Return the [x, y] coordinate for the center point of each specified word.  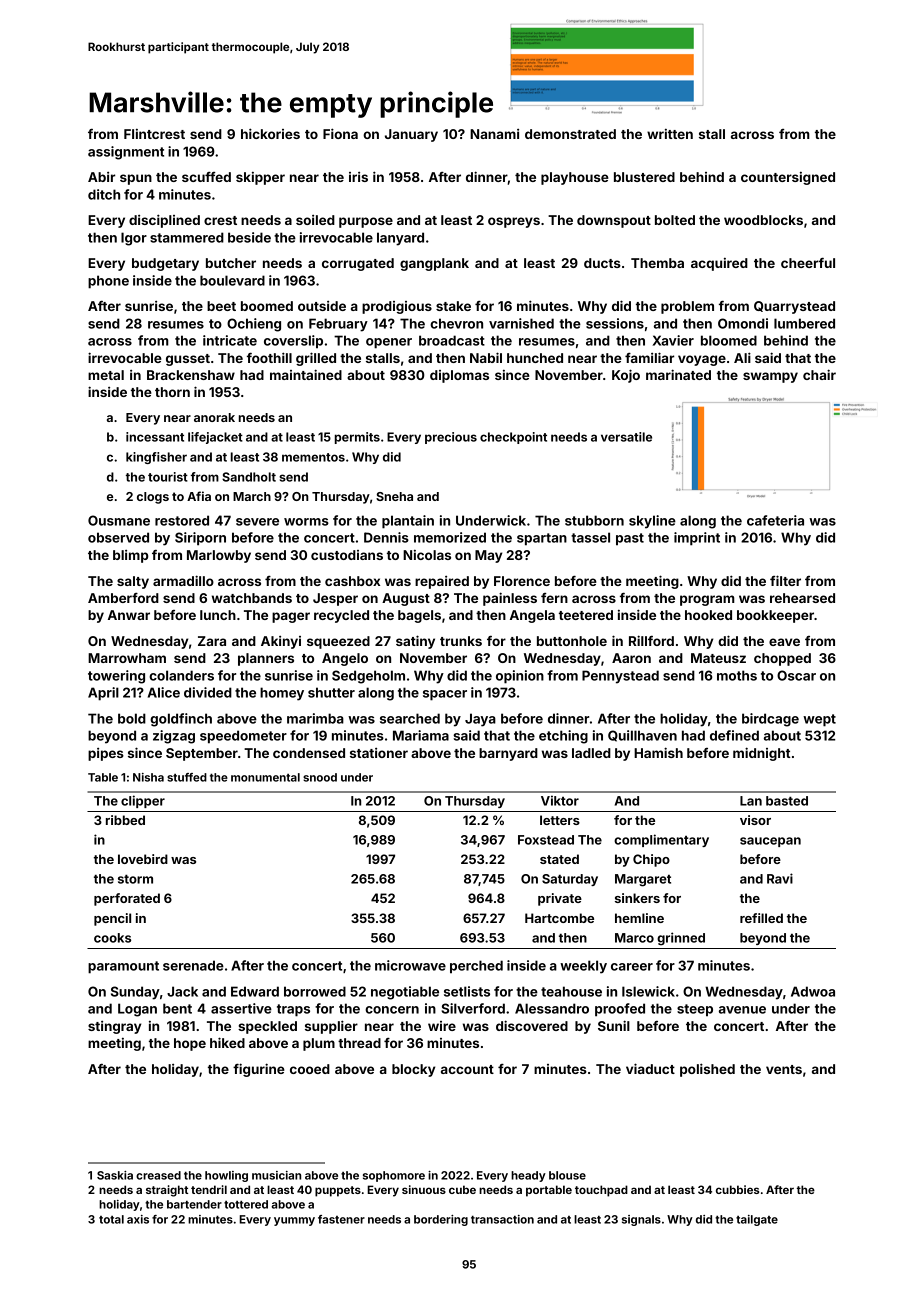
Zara [212, 641]
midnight [762, 754]
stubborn [594, 520]
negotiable [405, 993]
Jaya [480, 720]
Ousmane [119, 520]
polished [707, 1070]
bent [177, 1008]
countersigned [788, 178]
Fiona [340, 133]
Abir [101, 177]
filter [785, 580]
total [111, 1219]
